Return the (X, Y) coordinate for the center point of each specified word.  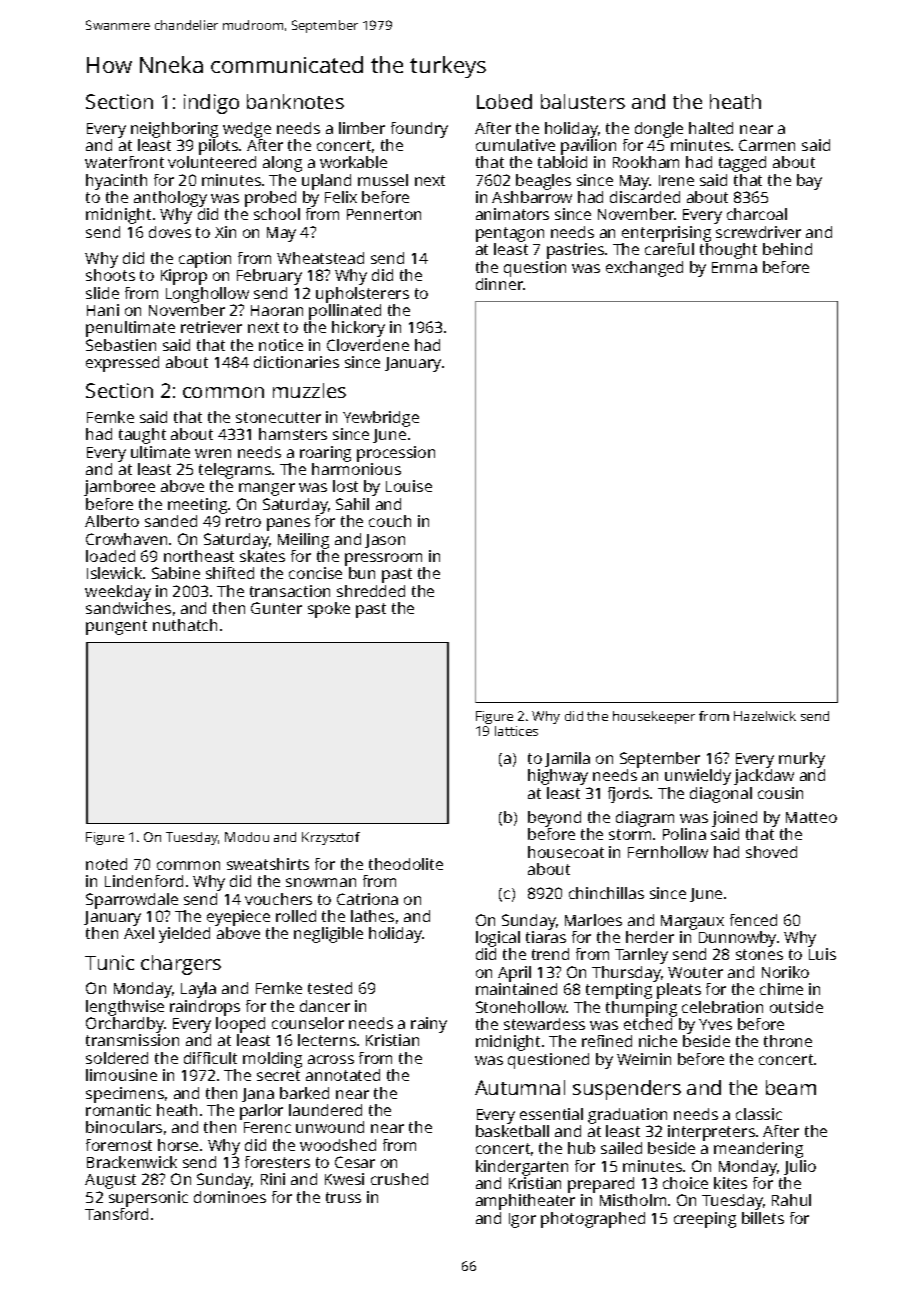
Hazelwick (765, 716)
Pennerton (384, 214)
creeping (705, 1220)
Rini (273, 1179)
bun (362, 573)
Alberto (112, 521)
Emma (734, 267)
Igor (522, 1220)
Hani (103, 310)
